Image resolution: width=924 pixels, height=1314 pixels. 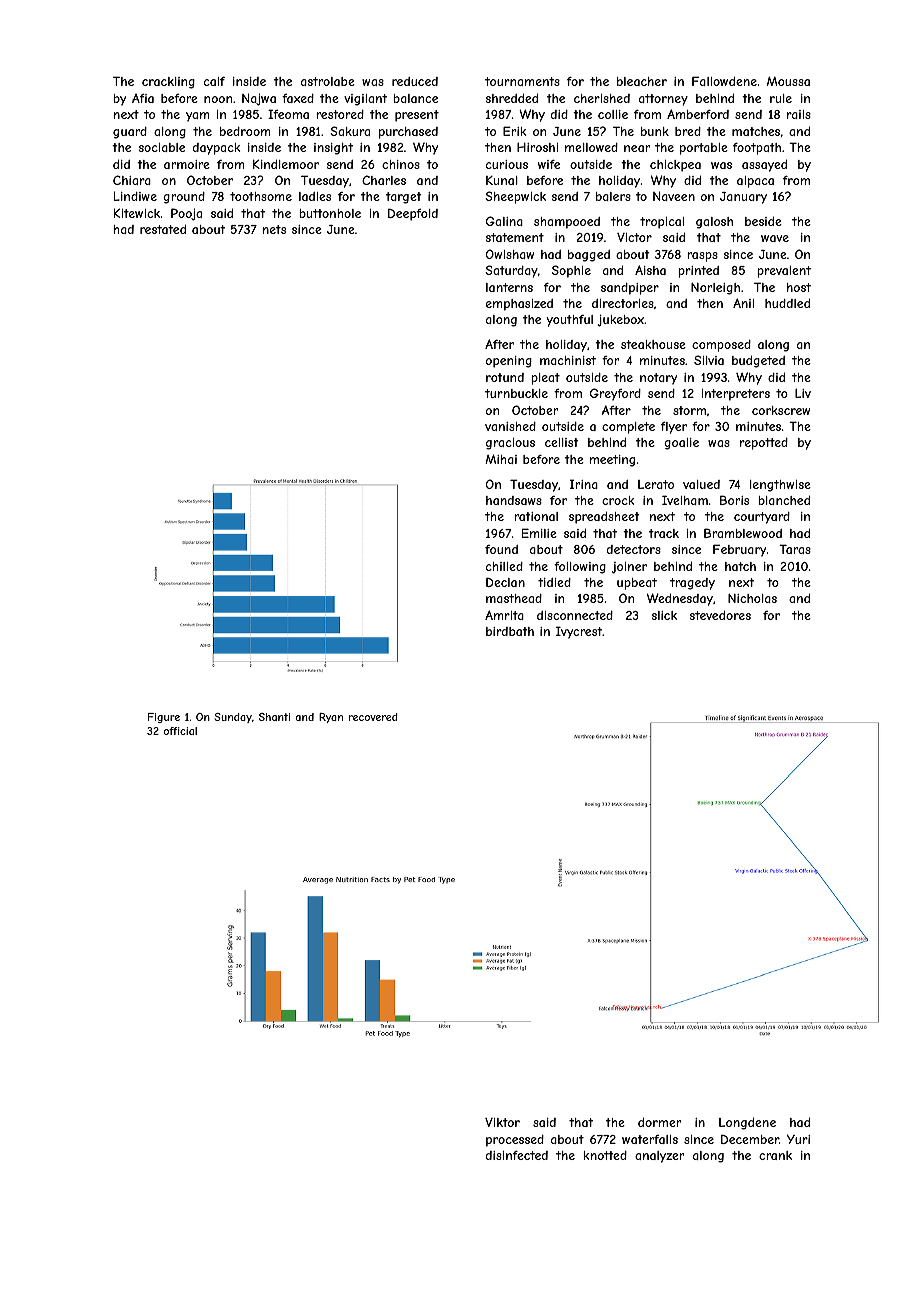 I want to click on restated, so click(x=163, y=229).
